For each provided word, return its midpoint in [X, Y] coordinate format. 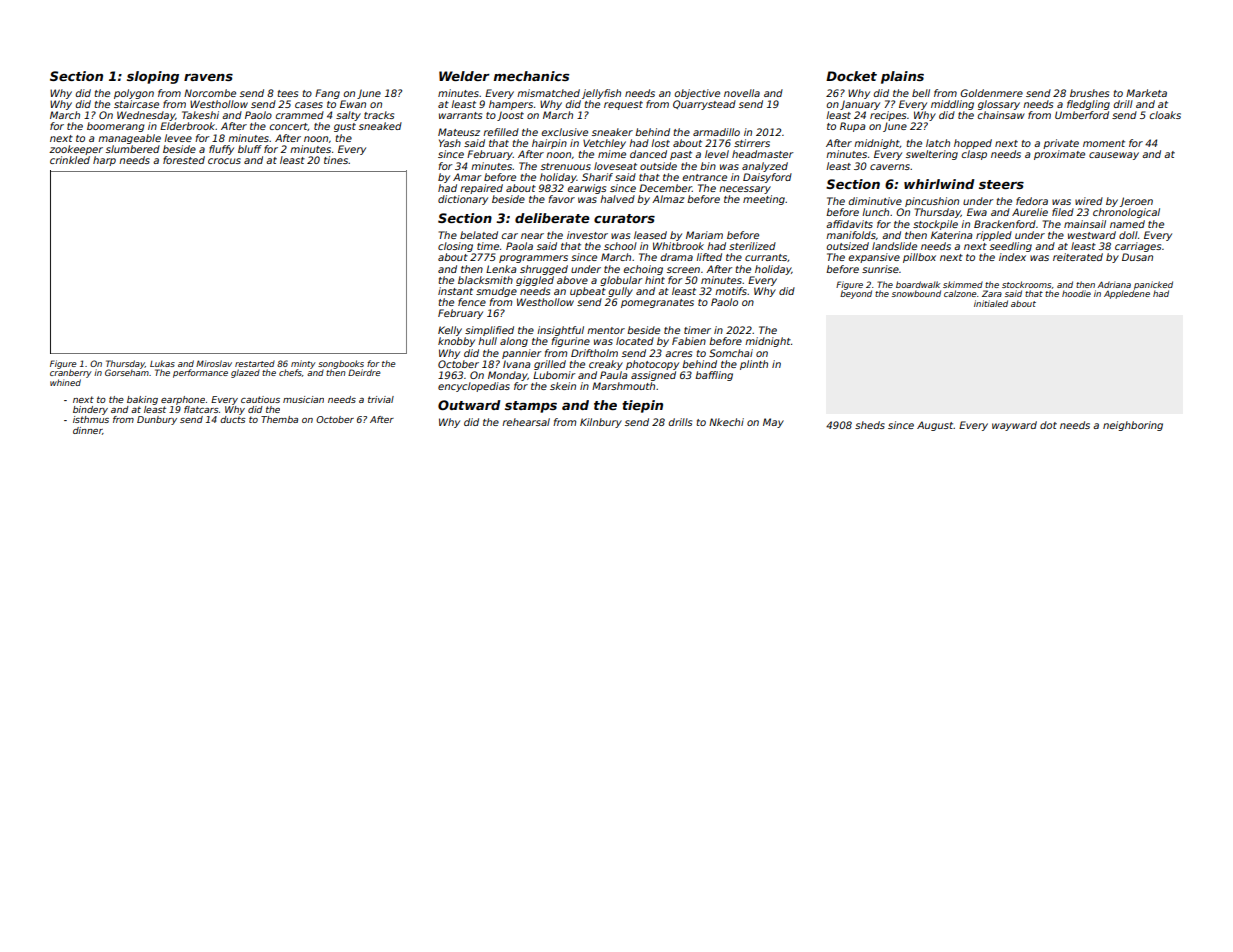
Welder [464, 76]
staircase [136, 104]
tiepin [642, 406]
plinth [754, 365]
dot [1048, 425]
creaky [606, 365]
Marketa [1146, 93]
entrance [705, 177]
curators [624, 218]
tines [336, 160]
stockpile [935, 225]
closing [455, 247]
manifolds [851, 235]
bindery [90, 410]
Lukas [162, 363]
